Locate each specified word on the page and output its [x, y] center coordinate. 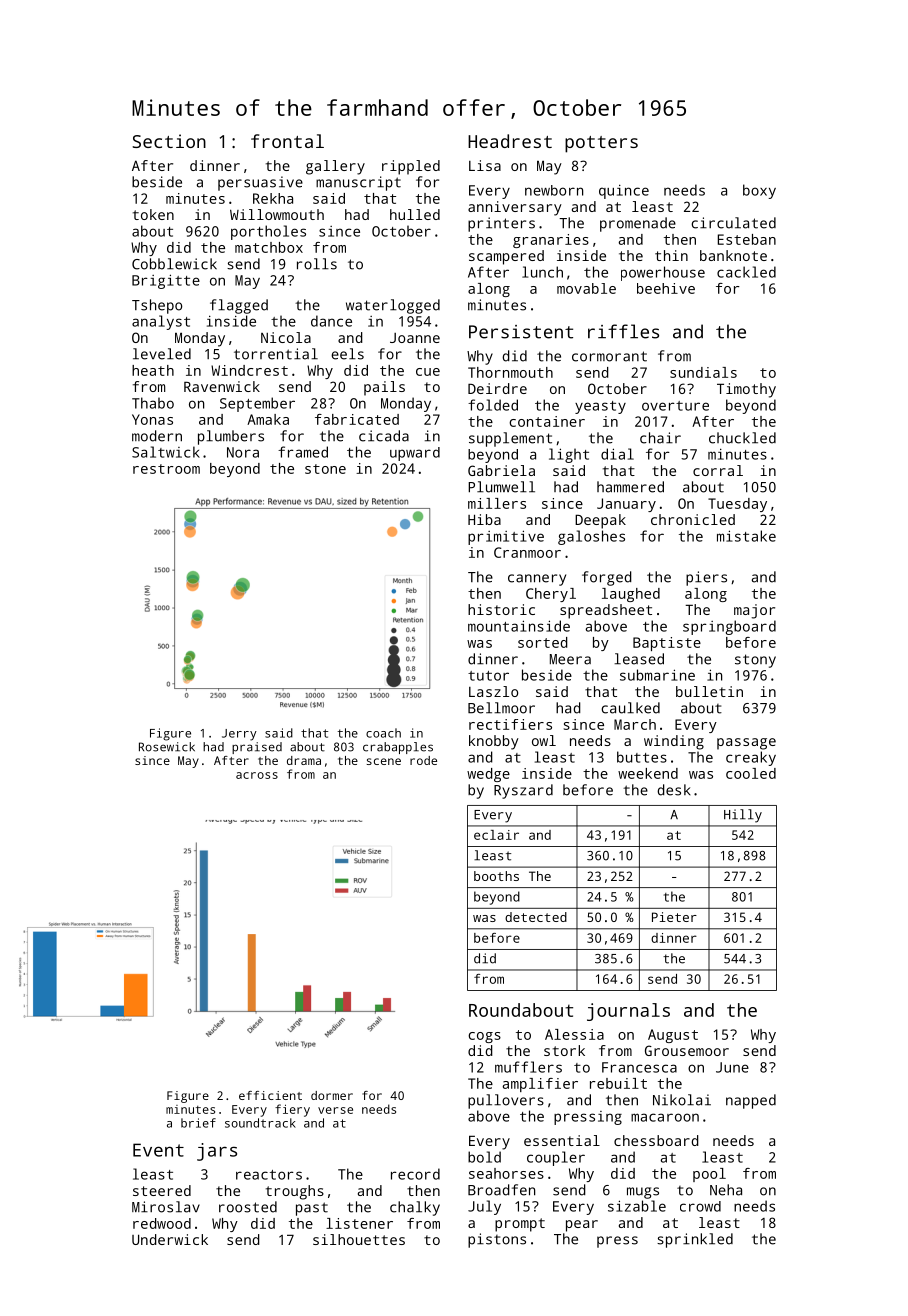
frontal [287, 141]
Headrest [510, 141]
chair [660, 438]
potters [601, 144]
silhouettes [359, 1239]
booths [496, 876]
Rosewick [167, 747]
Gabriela [501, 470]
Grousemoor [687, 1050]
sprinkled [695, 1240]
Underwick [170, 1239]
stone [325, 469]
